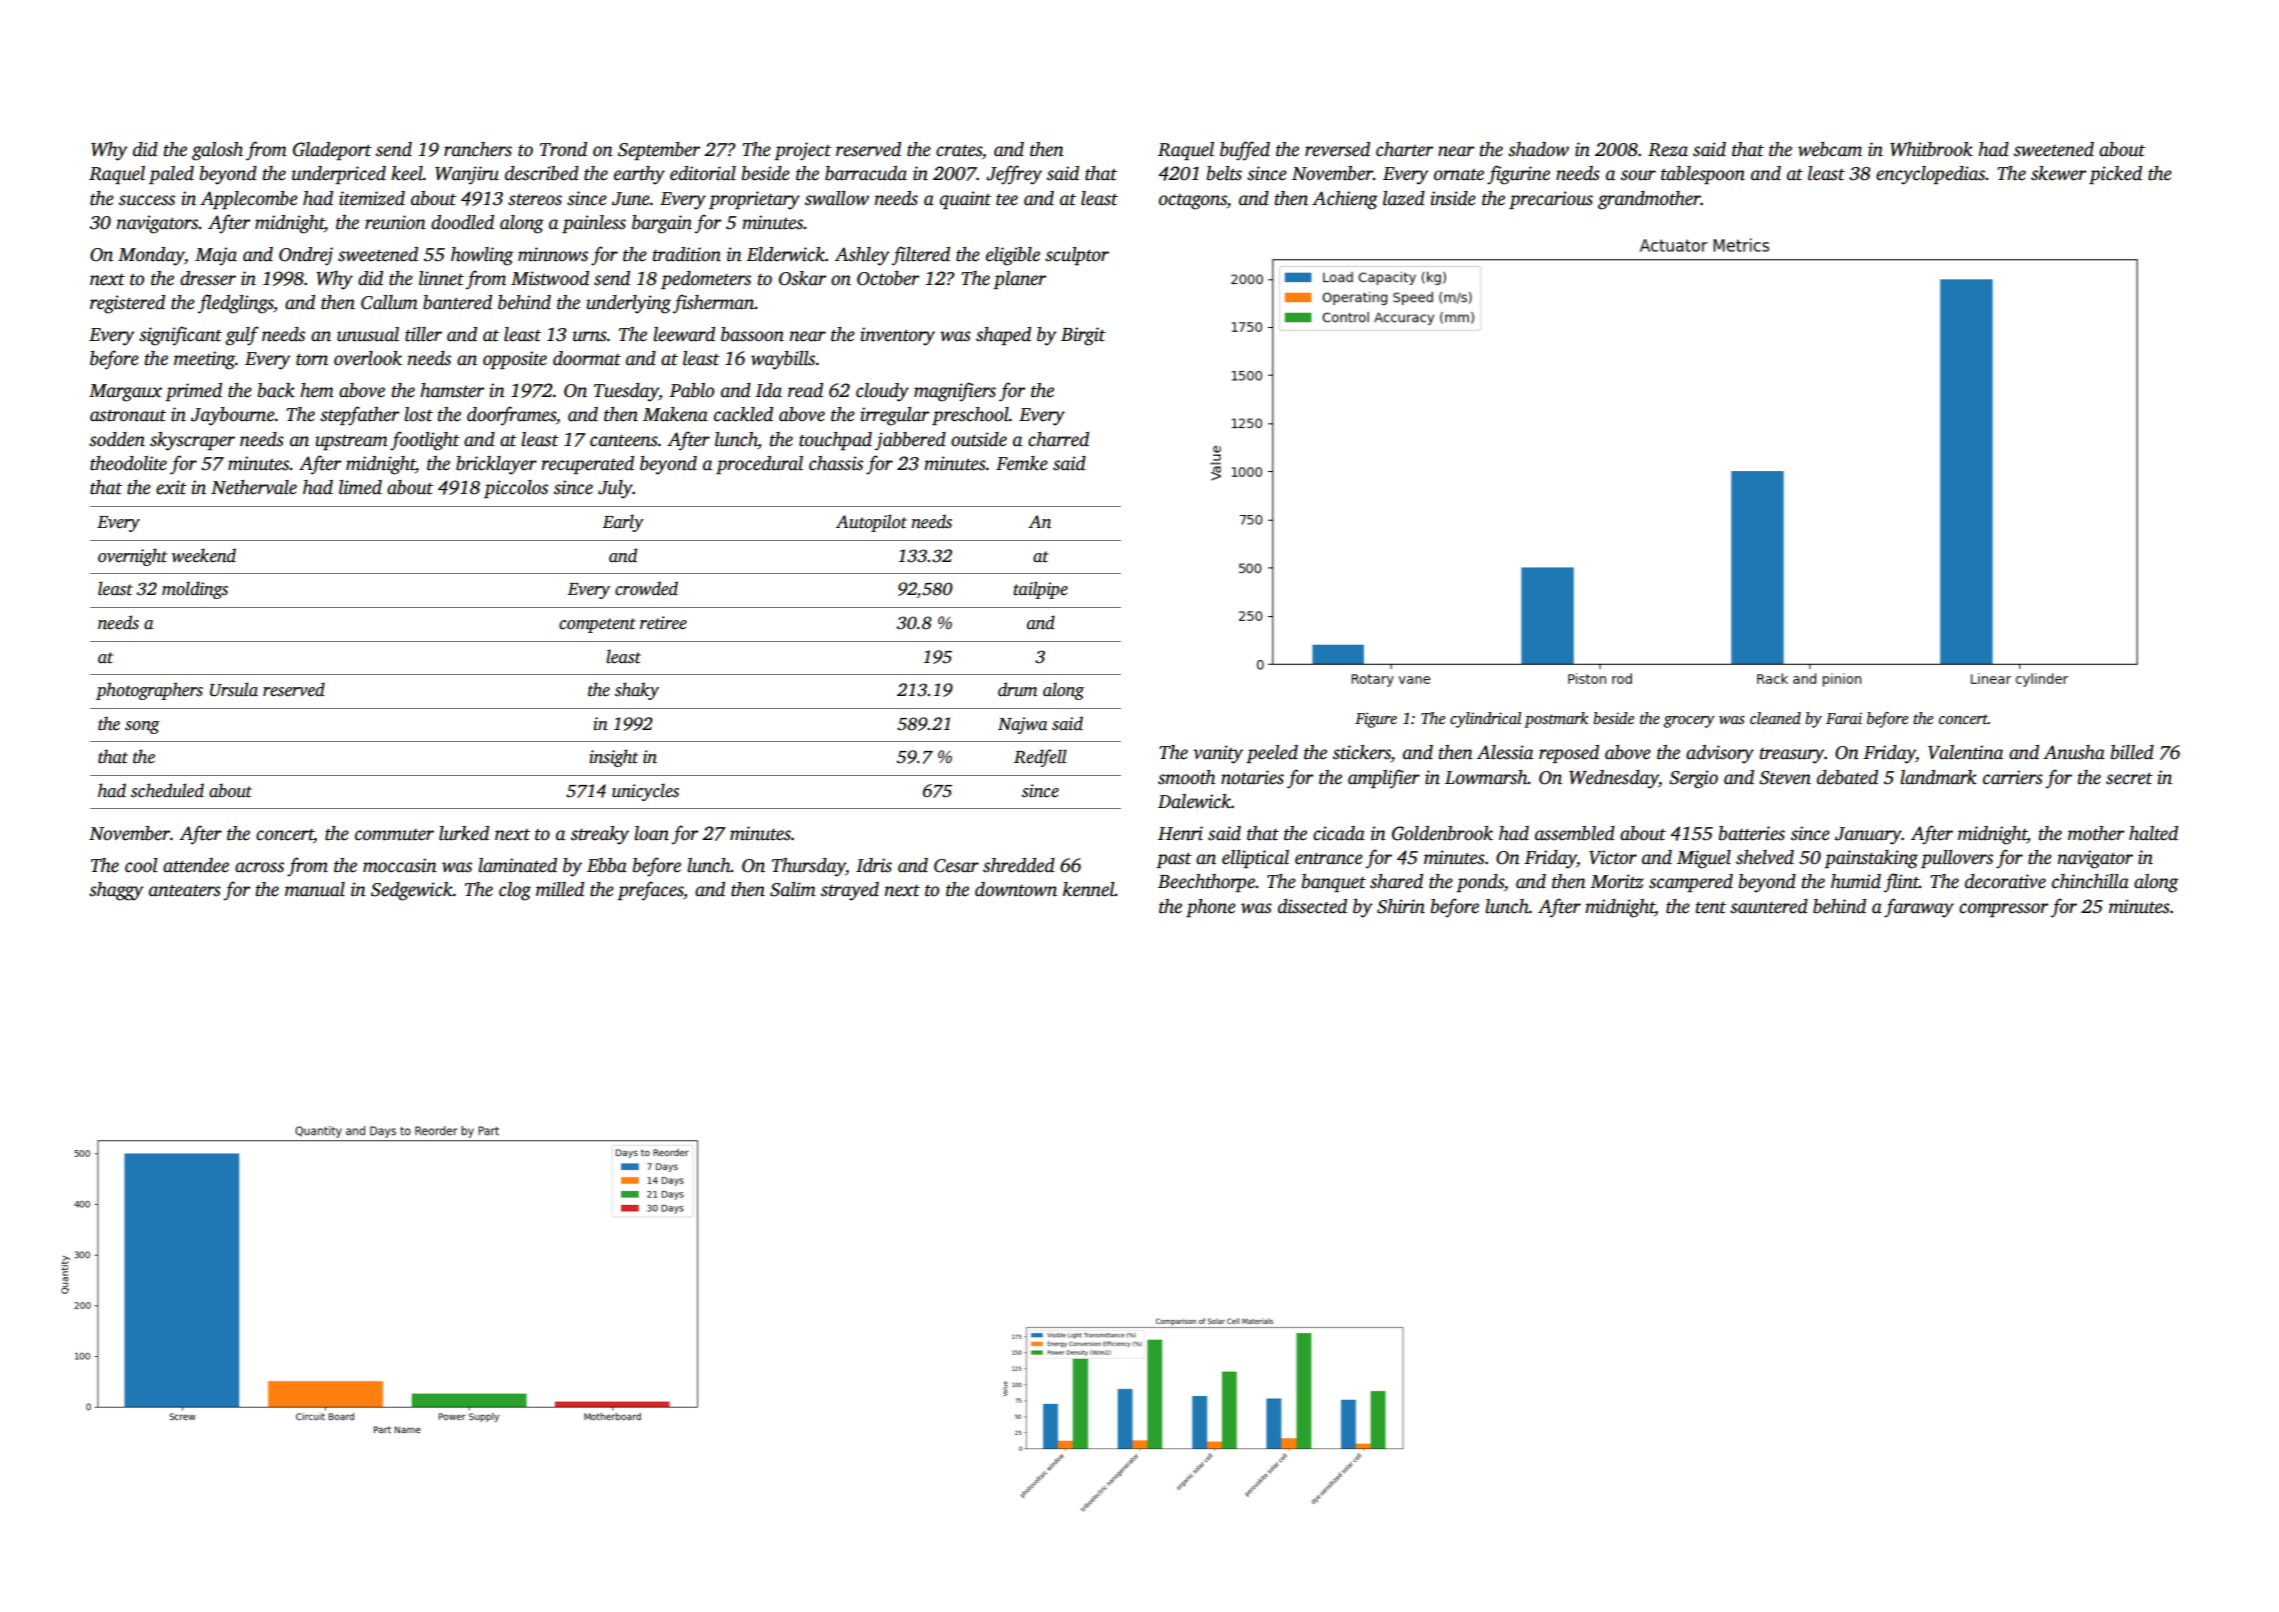 The height and width of the image is (1612, 2279). Describe the element at coordinates (1077, 256) in the image. I see `sculptor` at that location.
